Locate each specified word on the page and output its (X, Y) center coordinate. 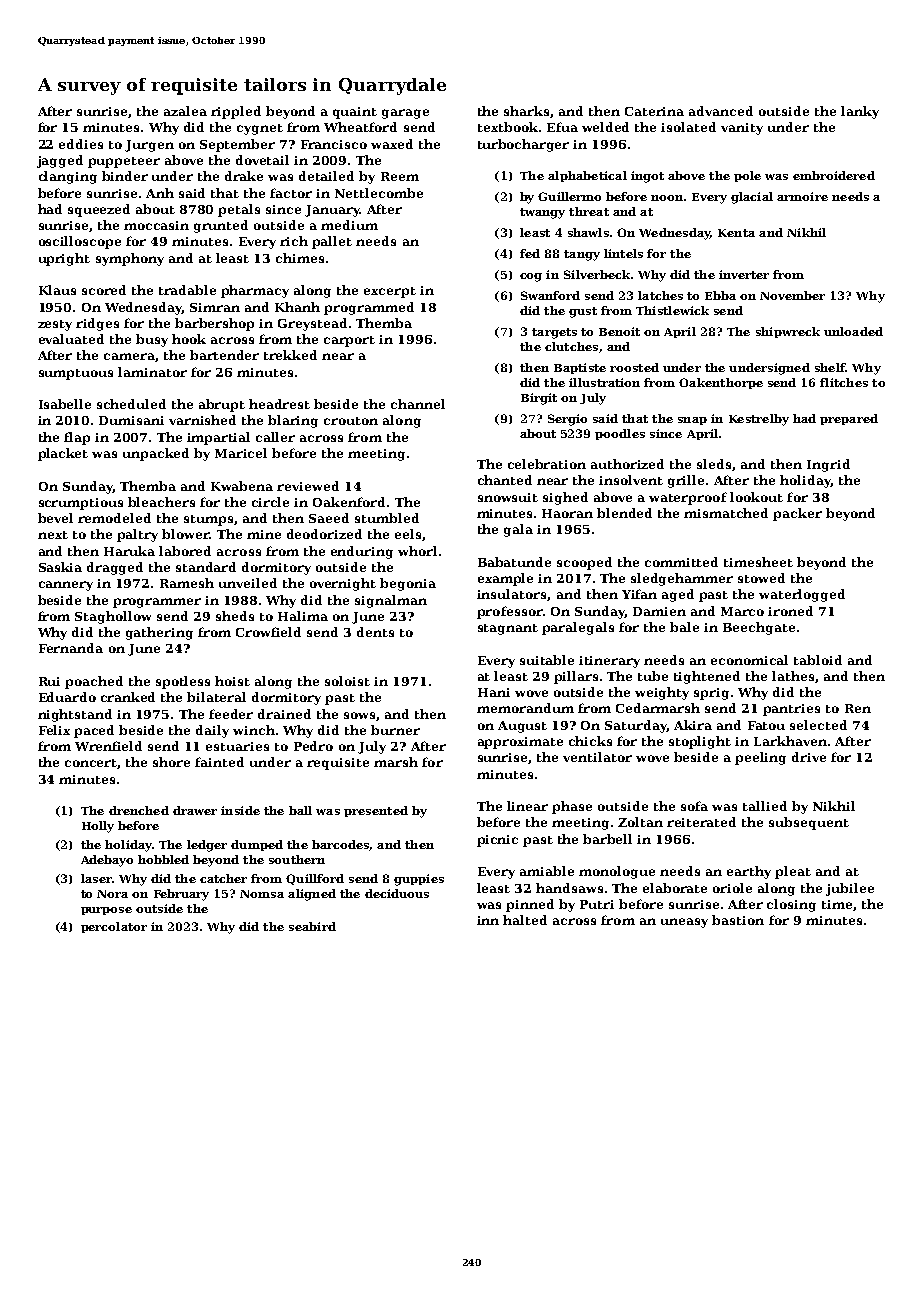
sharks (526, 111)
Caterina (654, 111)
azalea (185, 111)
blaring (293, 421)
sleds (714, 464)
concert (91, 763)
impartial (218, 438)
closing (791, 905)
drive (809, 757)
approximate (520, 743)
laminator (152, 372)
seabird (312, 926)
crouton (351, 421)
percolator (114, 927)
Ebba (720, 295)
